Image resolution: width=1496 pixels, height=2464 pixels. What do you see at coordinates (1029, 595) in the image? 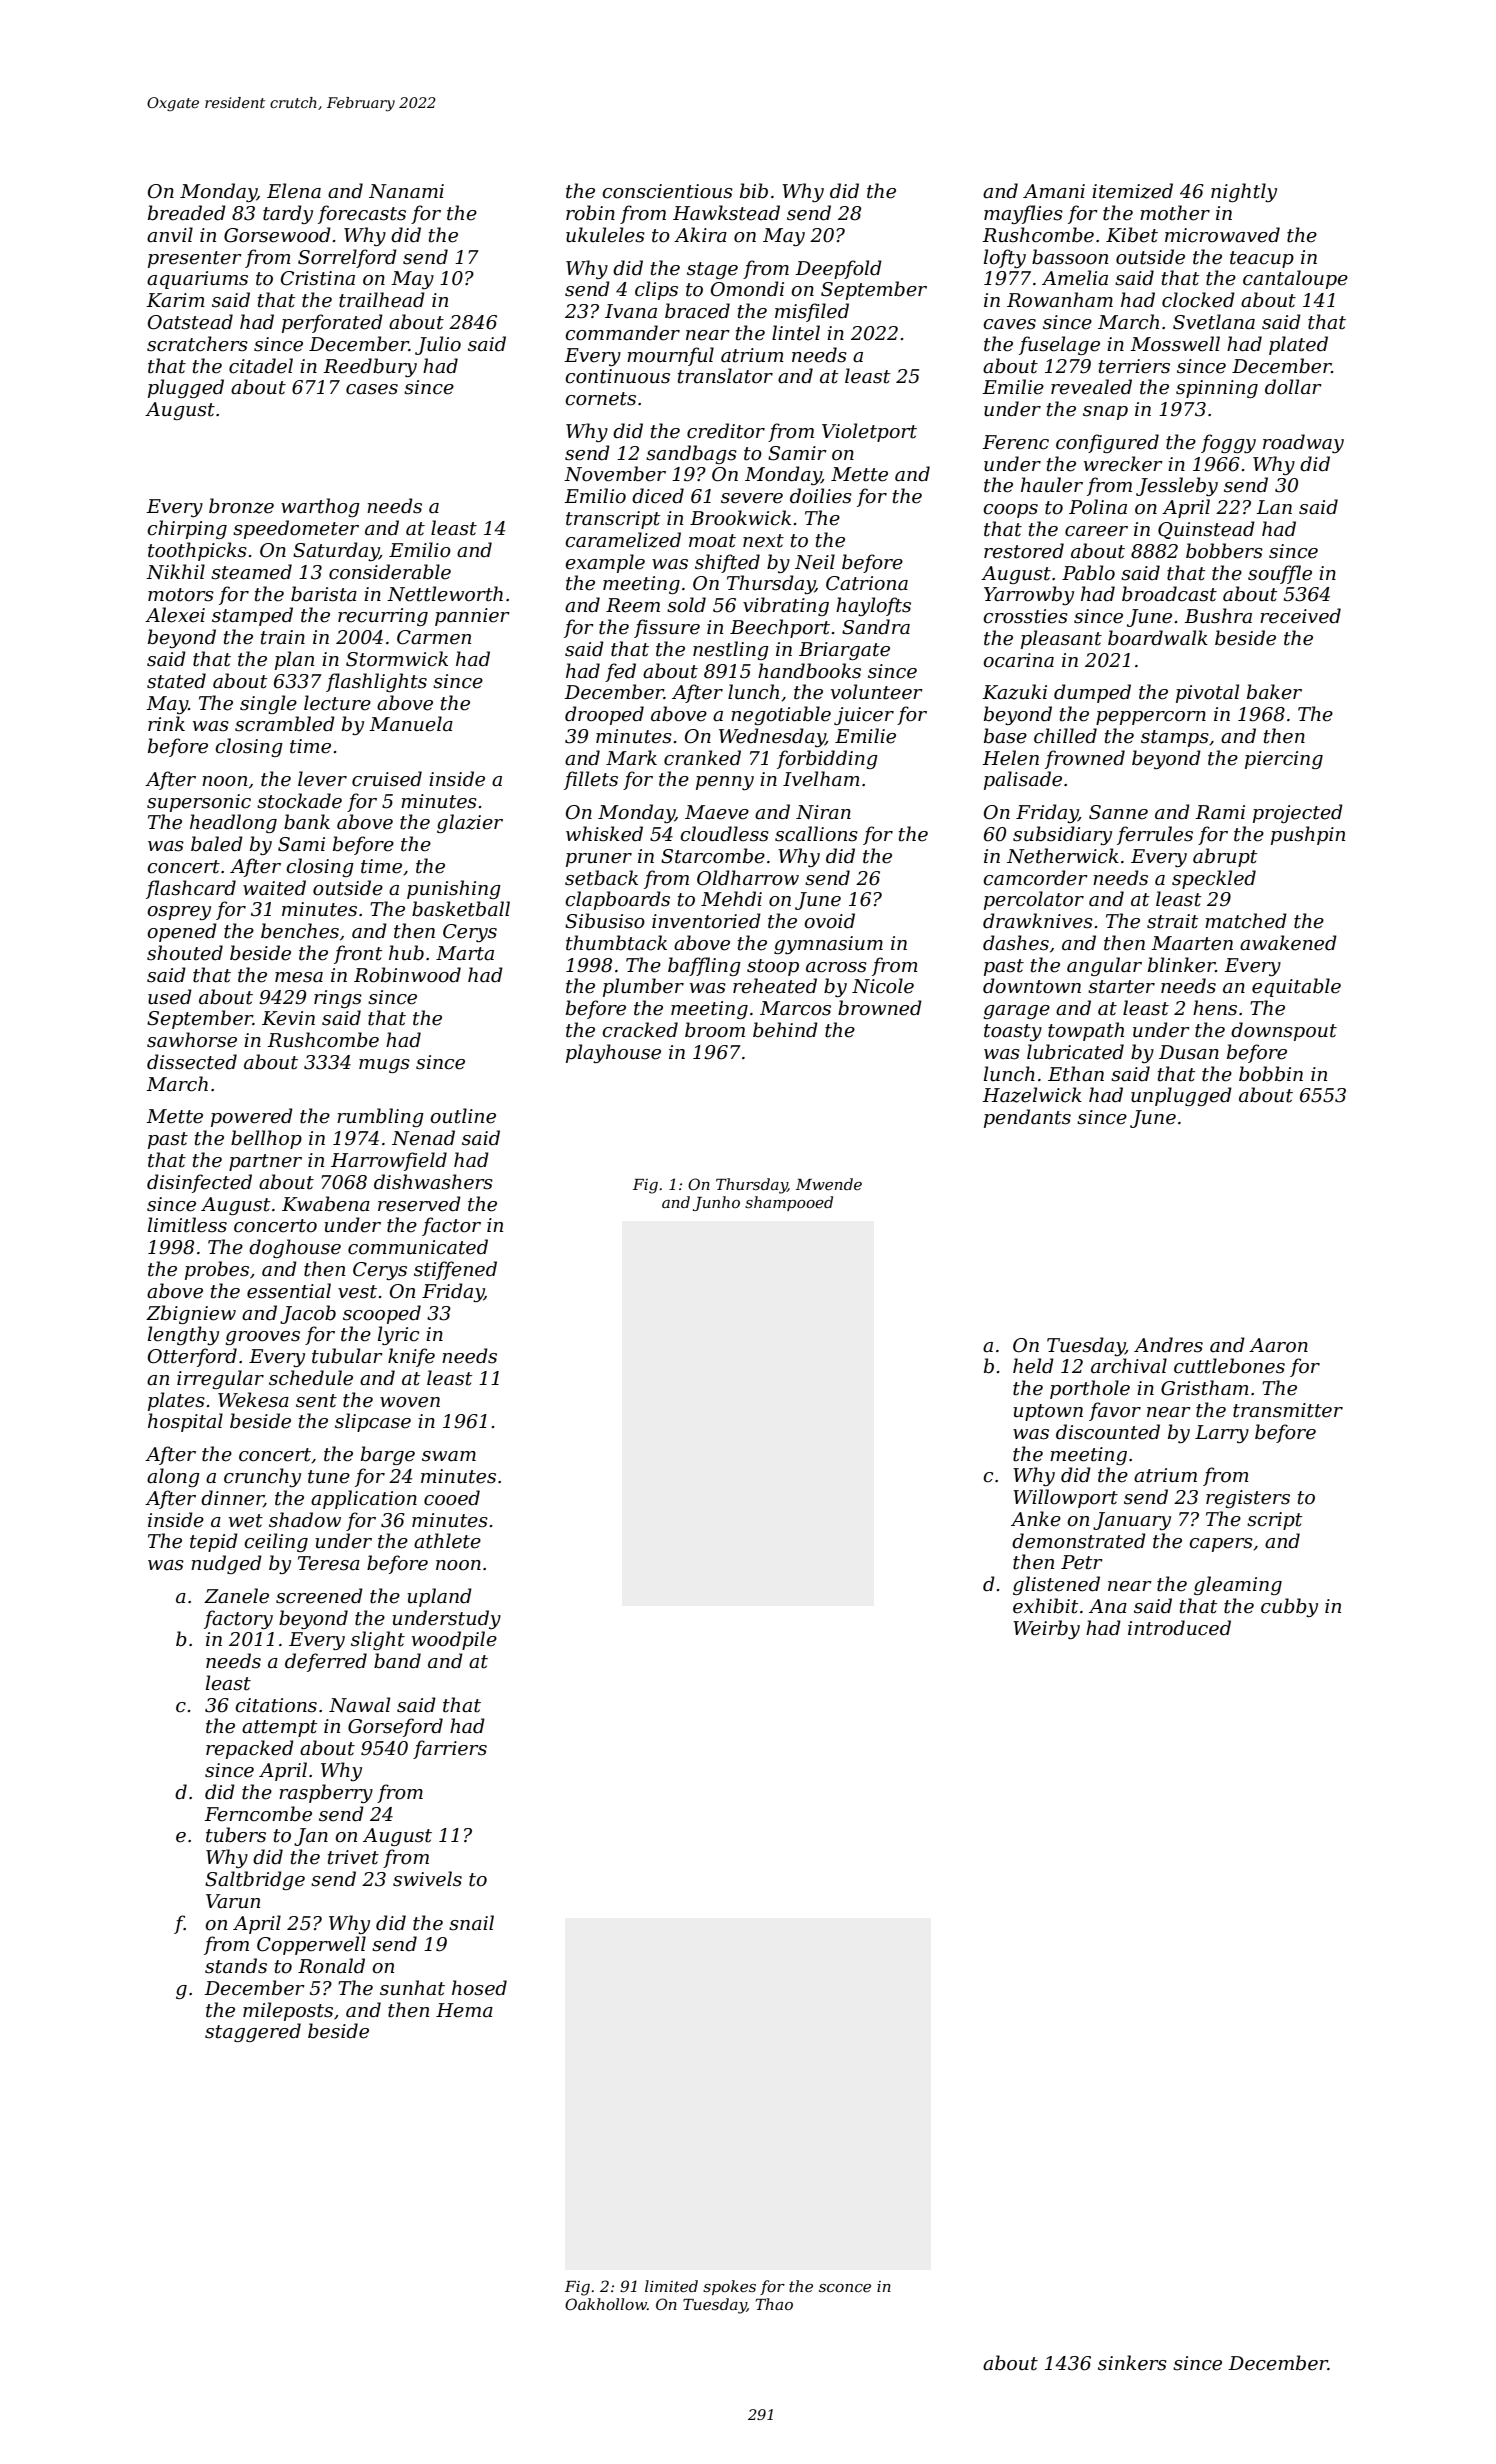
I see `Yarrowby` at bounding box center [1029, 595].
